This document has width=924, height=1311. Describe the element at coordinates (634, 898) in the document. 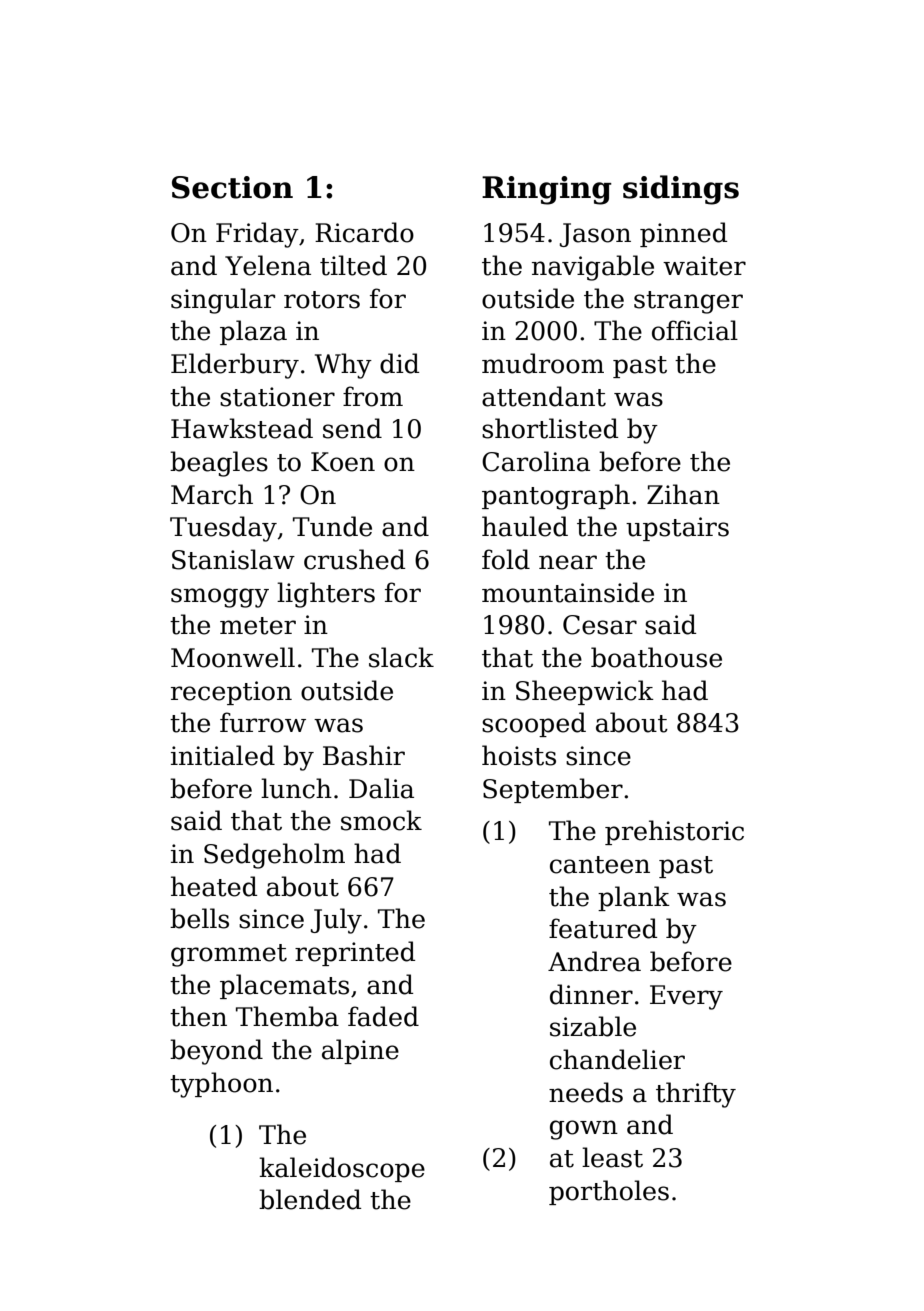

I see `plank` at that location.
